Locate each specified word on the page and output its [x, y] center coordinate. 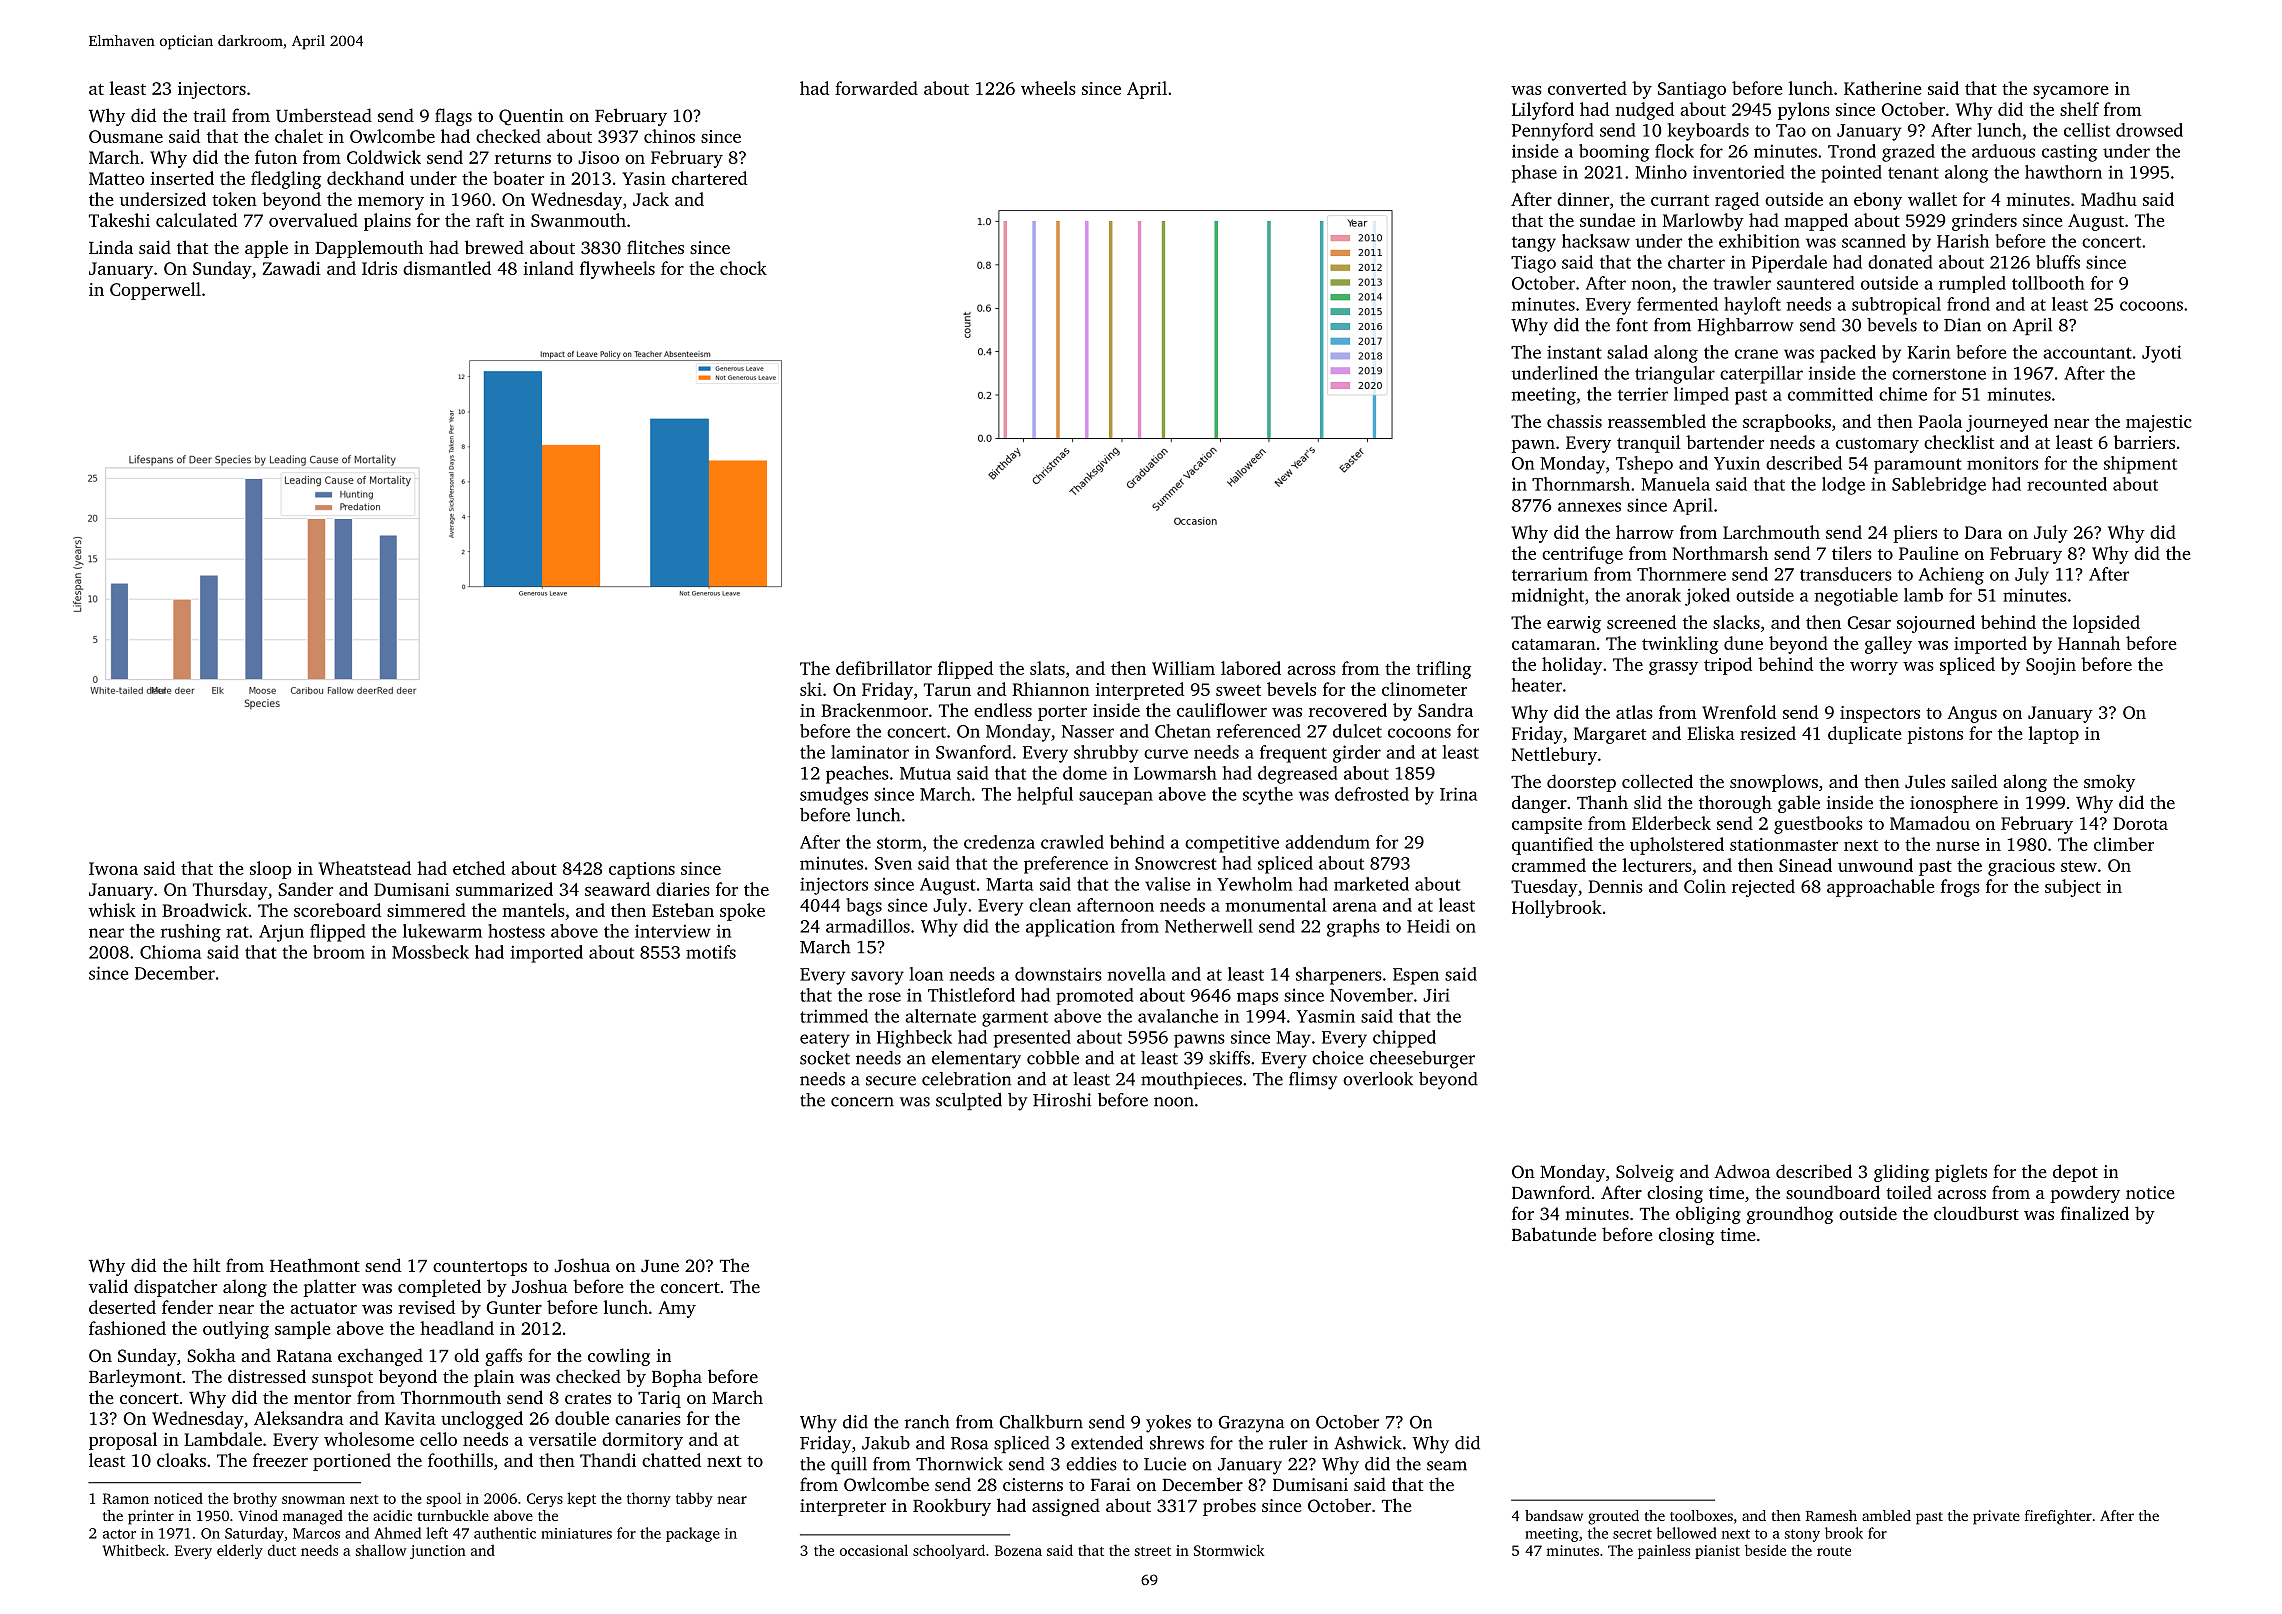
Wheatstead [364, 868]
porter [1062, 713]
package [693, 1534]
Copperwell [155, 291]
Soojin [2051, 666]
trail [209, 115]
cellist [2087, 130]
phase [1534, 174]
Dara [1983, 532]
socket [825, 1058]
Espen [1416, 976]
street [1153, 1551]
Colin [1705, 886]
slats [1047, 668]
